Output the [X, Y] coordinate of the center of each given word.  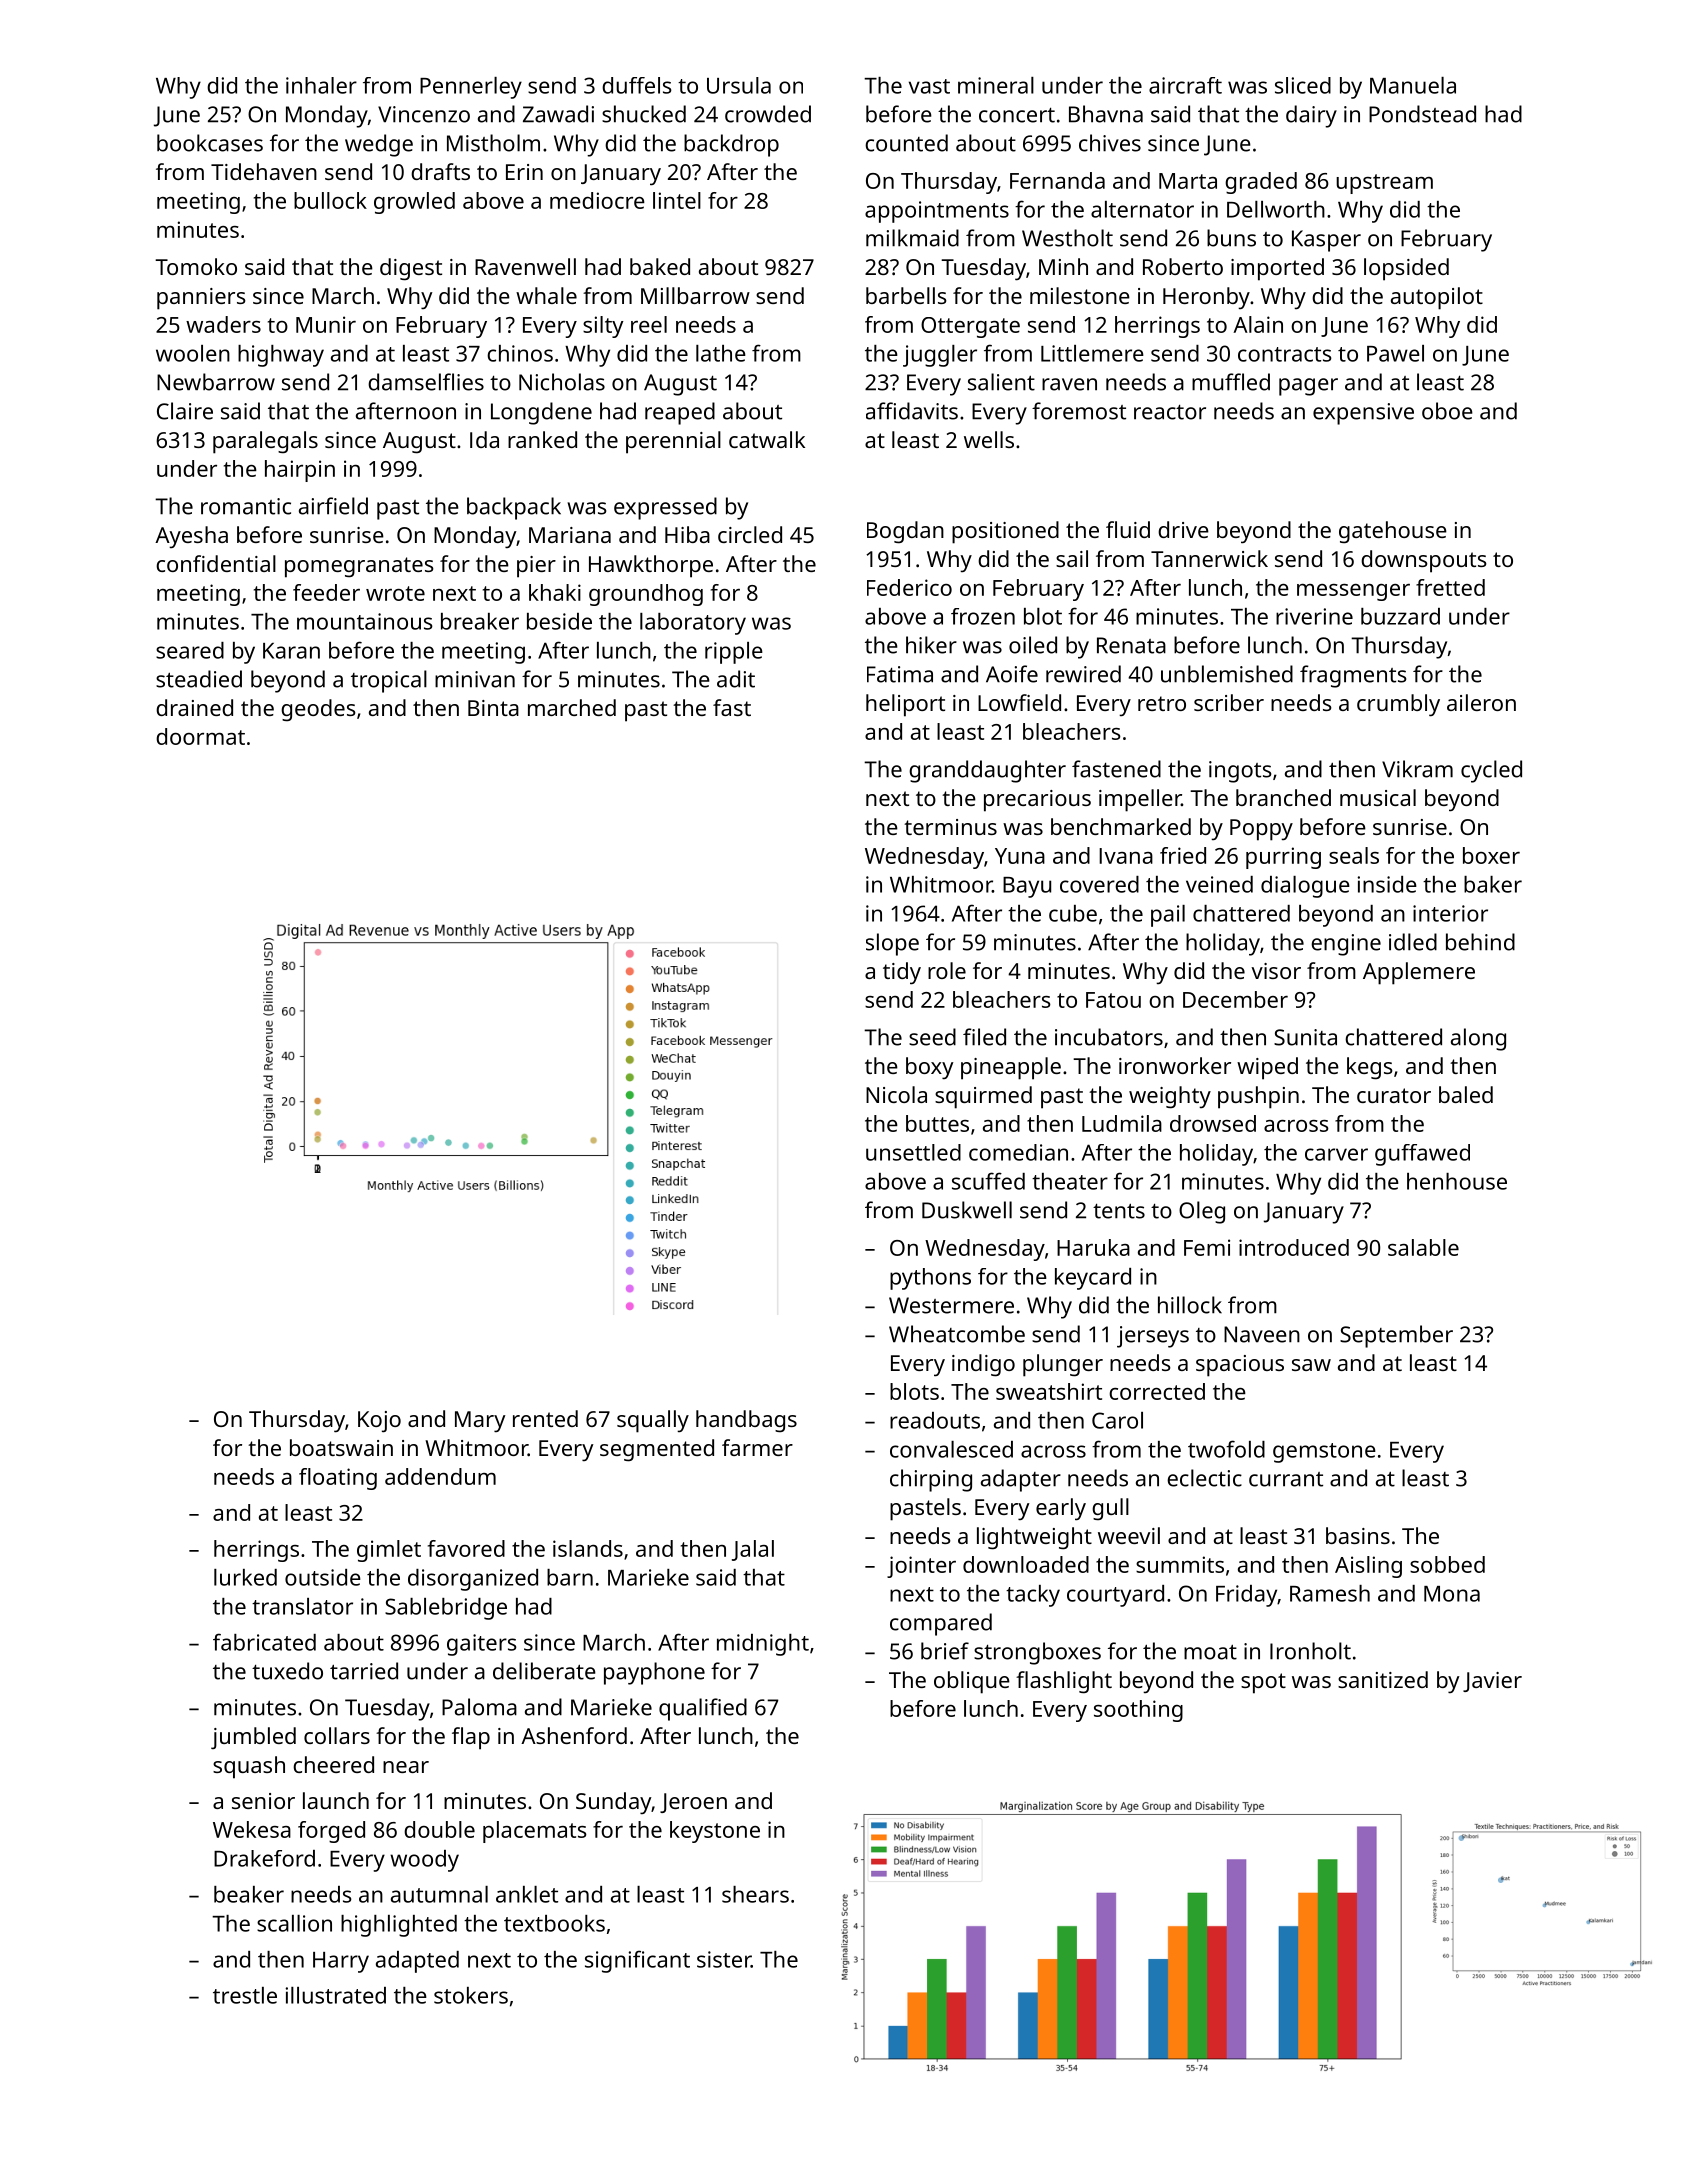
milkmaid [912, 238]
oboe [1447, 411]
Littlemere [1092, 353]
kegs [1370, 1068]
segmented [657, 1450]
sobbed [1447, 1564]
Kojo [379, 1422]
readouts [935, 1420]
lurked [245, 1577]
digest [411, 269]
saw [1311, 1365]
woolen [193, 353]
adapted [417, 1962]
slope [892, 944]
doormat [200, 736]
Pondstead [1422, 114]
